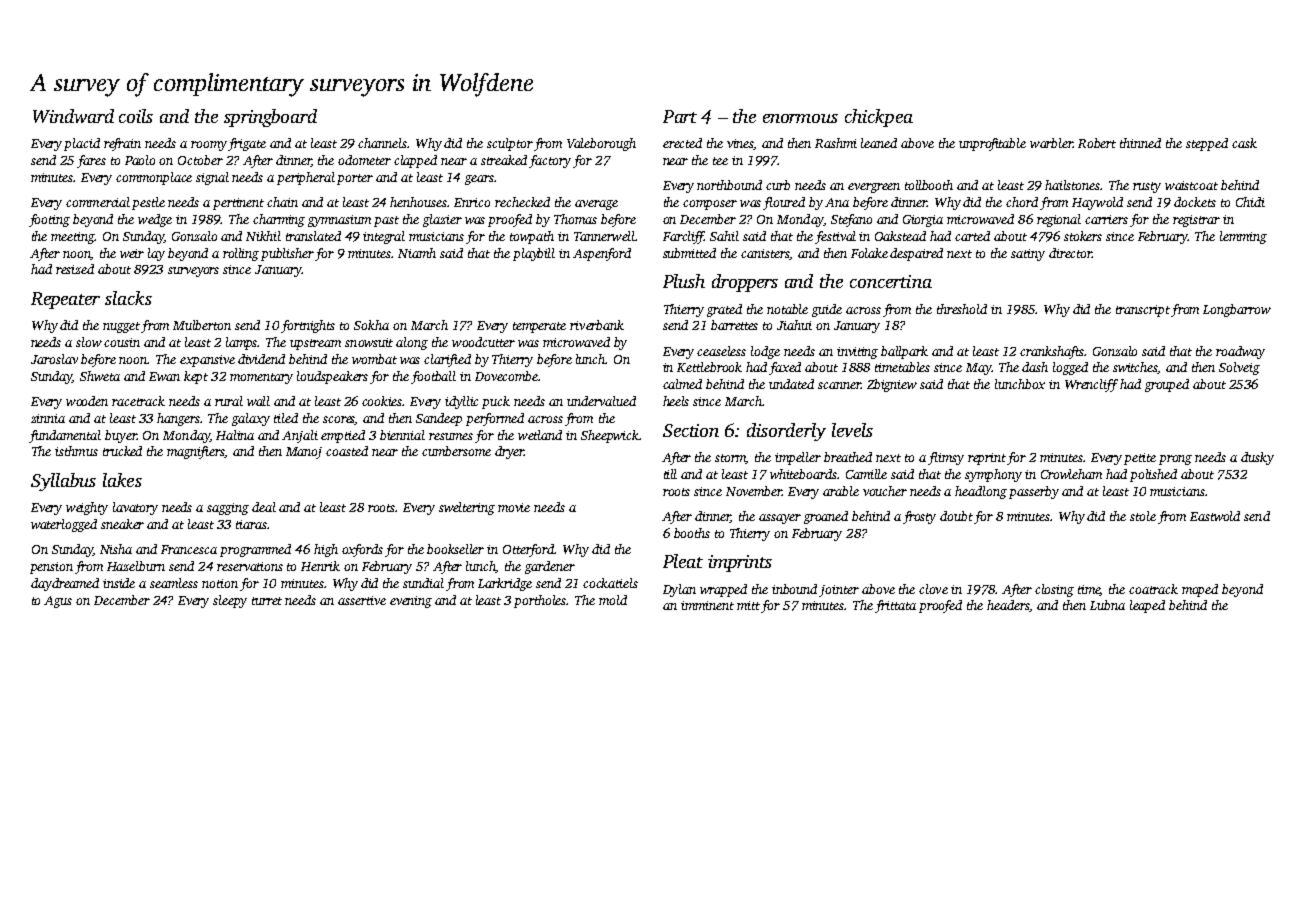  I want to click on transcript, so click(1143, 311).
